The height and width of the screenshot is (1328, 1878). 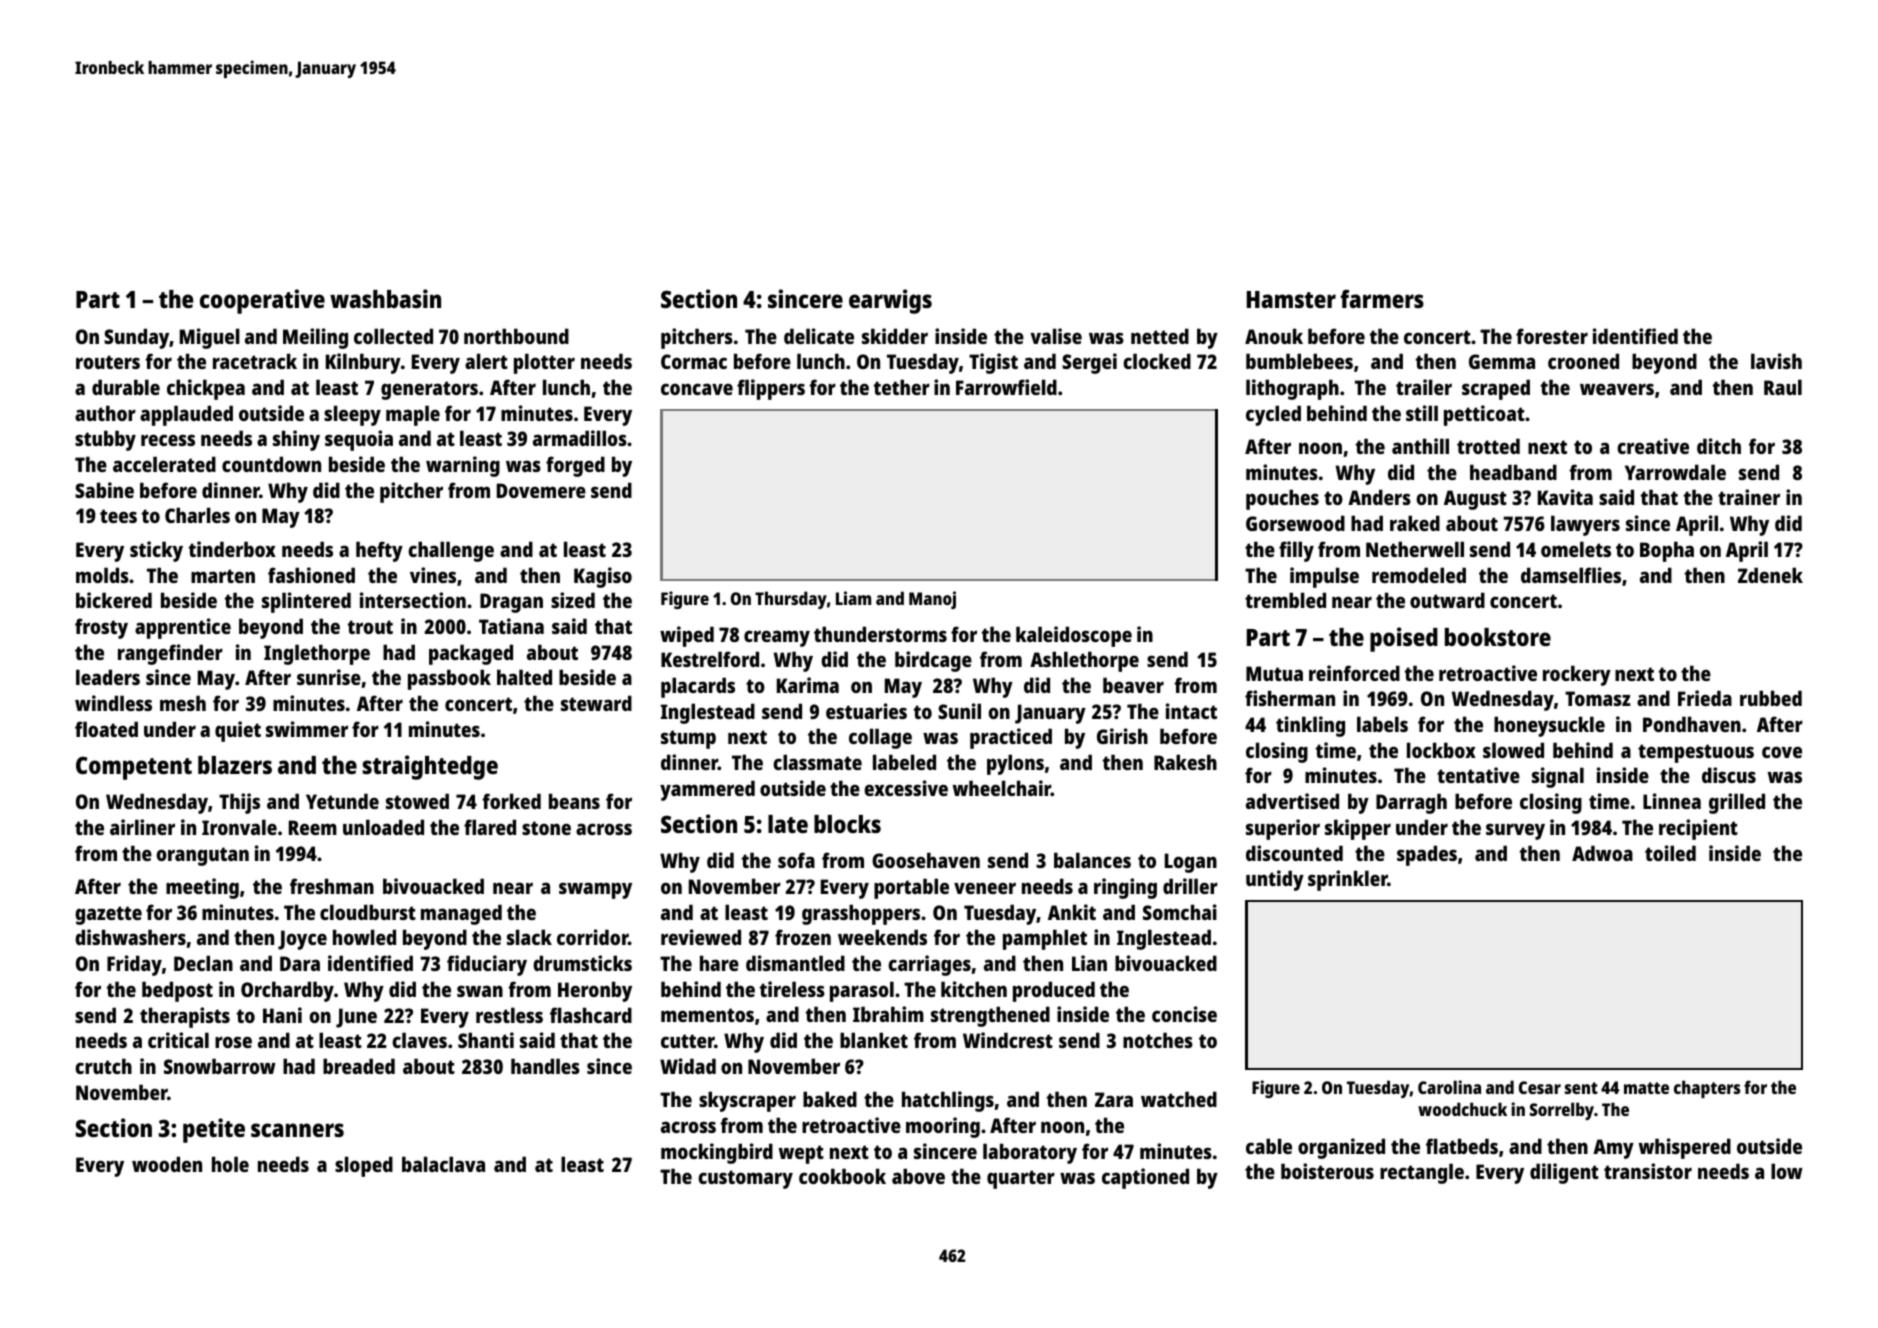 What do you see at coordinates (853, 598) in the screenshot?
I see `Liam` at bounding box center [853, 598].
